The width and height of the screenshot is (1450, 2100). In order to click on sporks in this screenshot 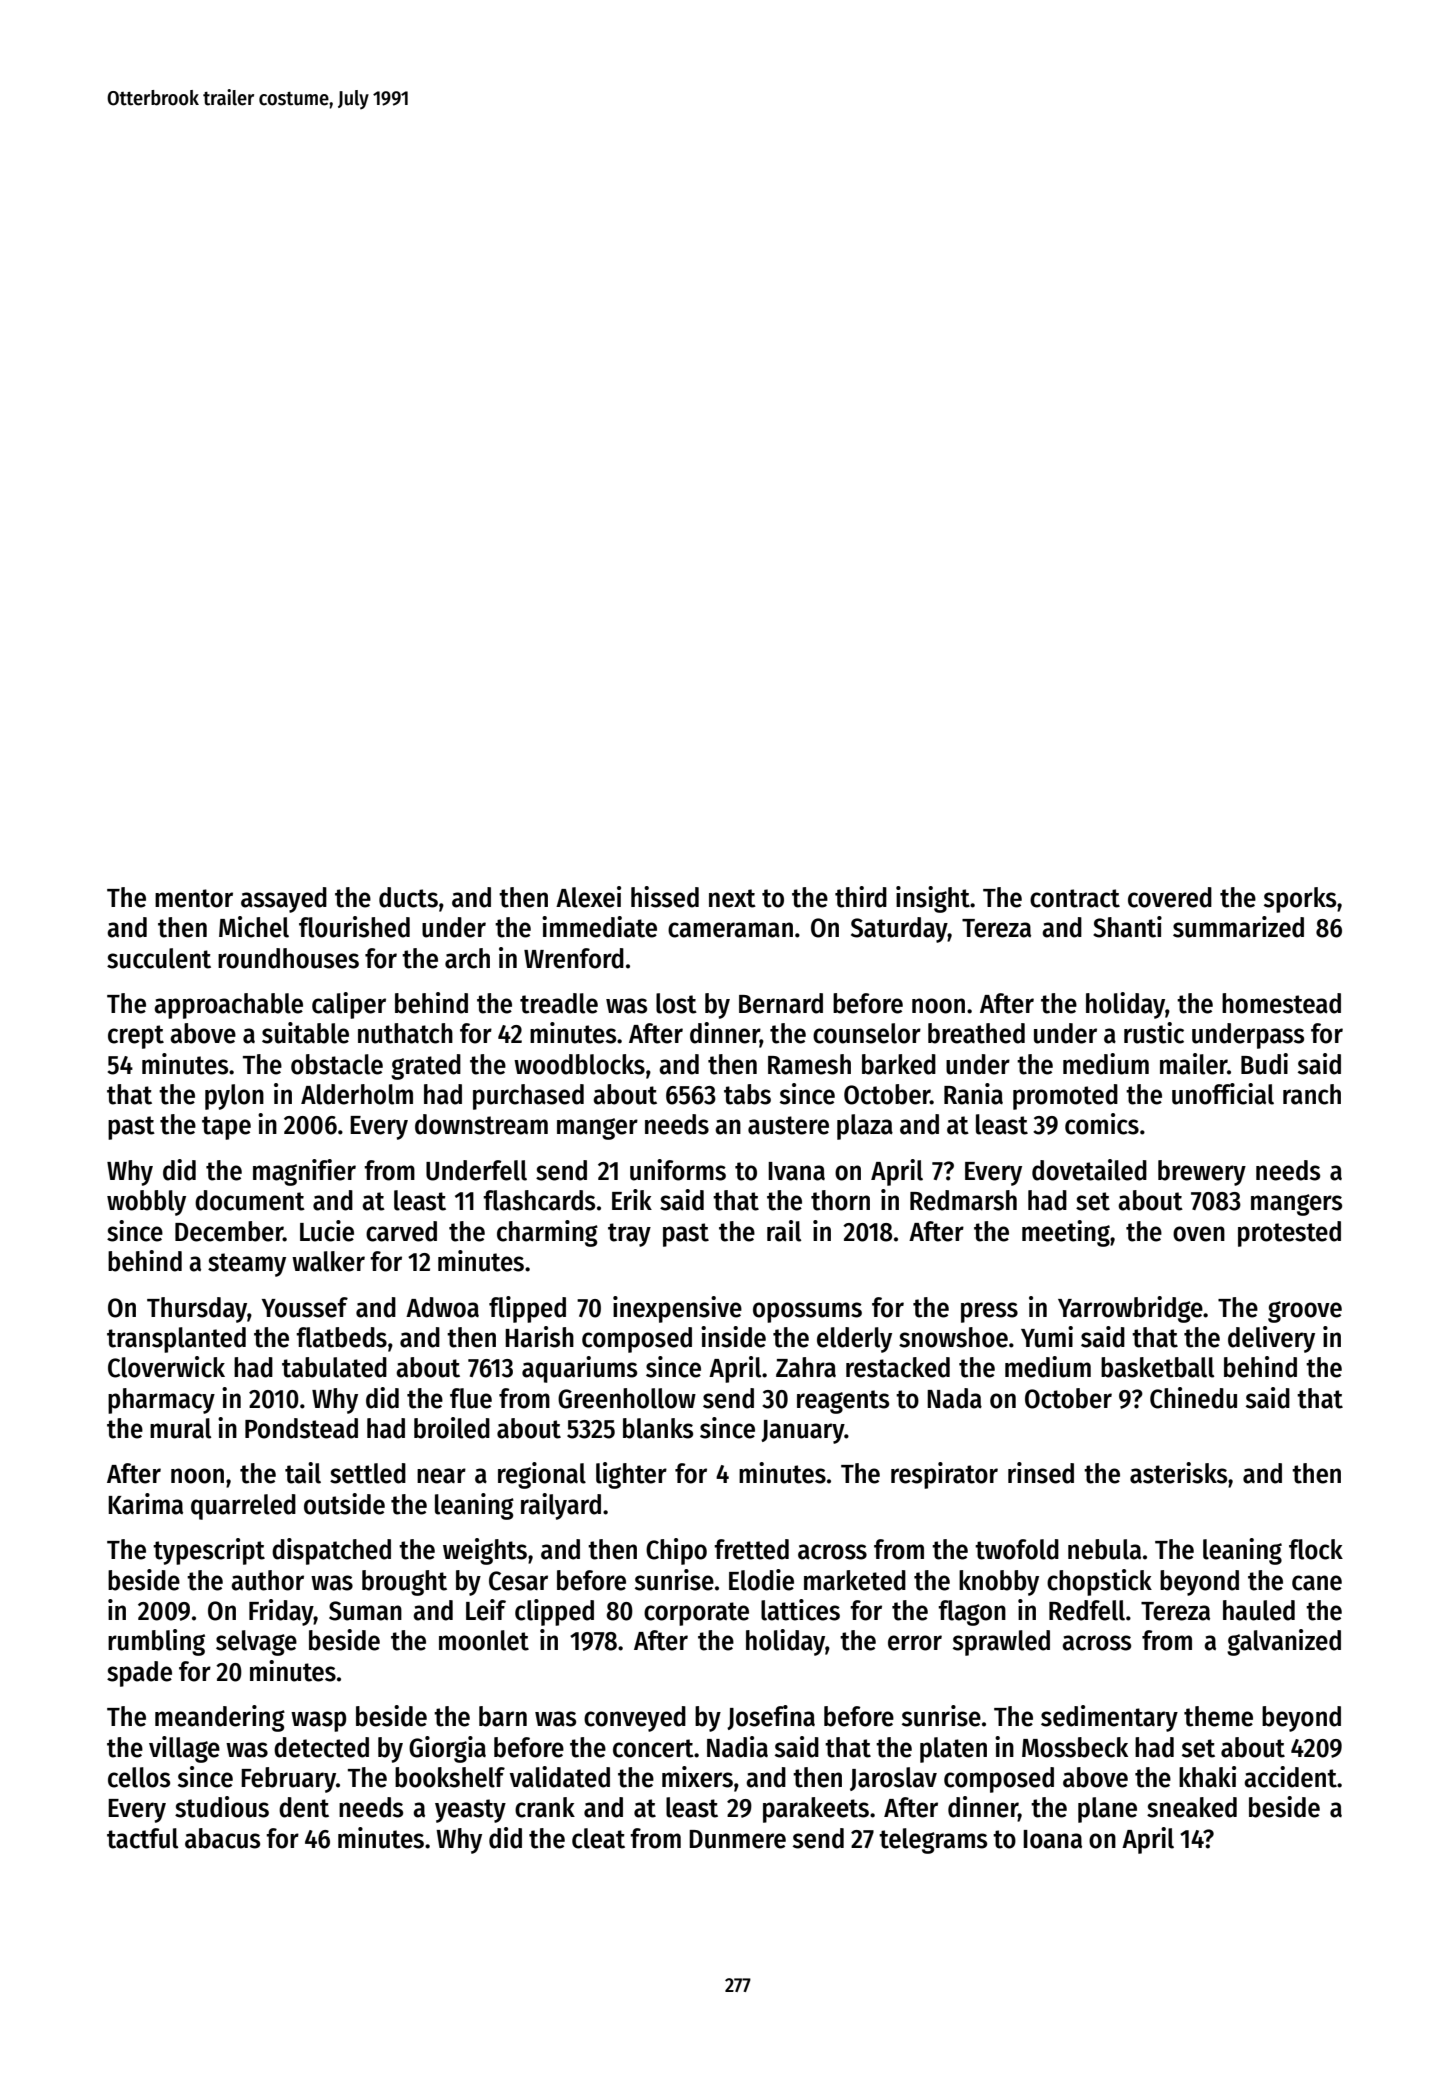, I will do `click(1300, 900)`.
